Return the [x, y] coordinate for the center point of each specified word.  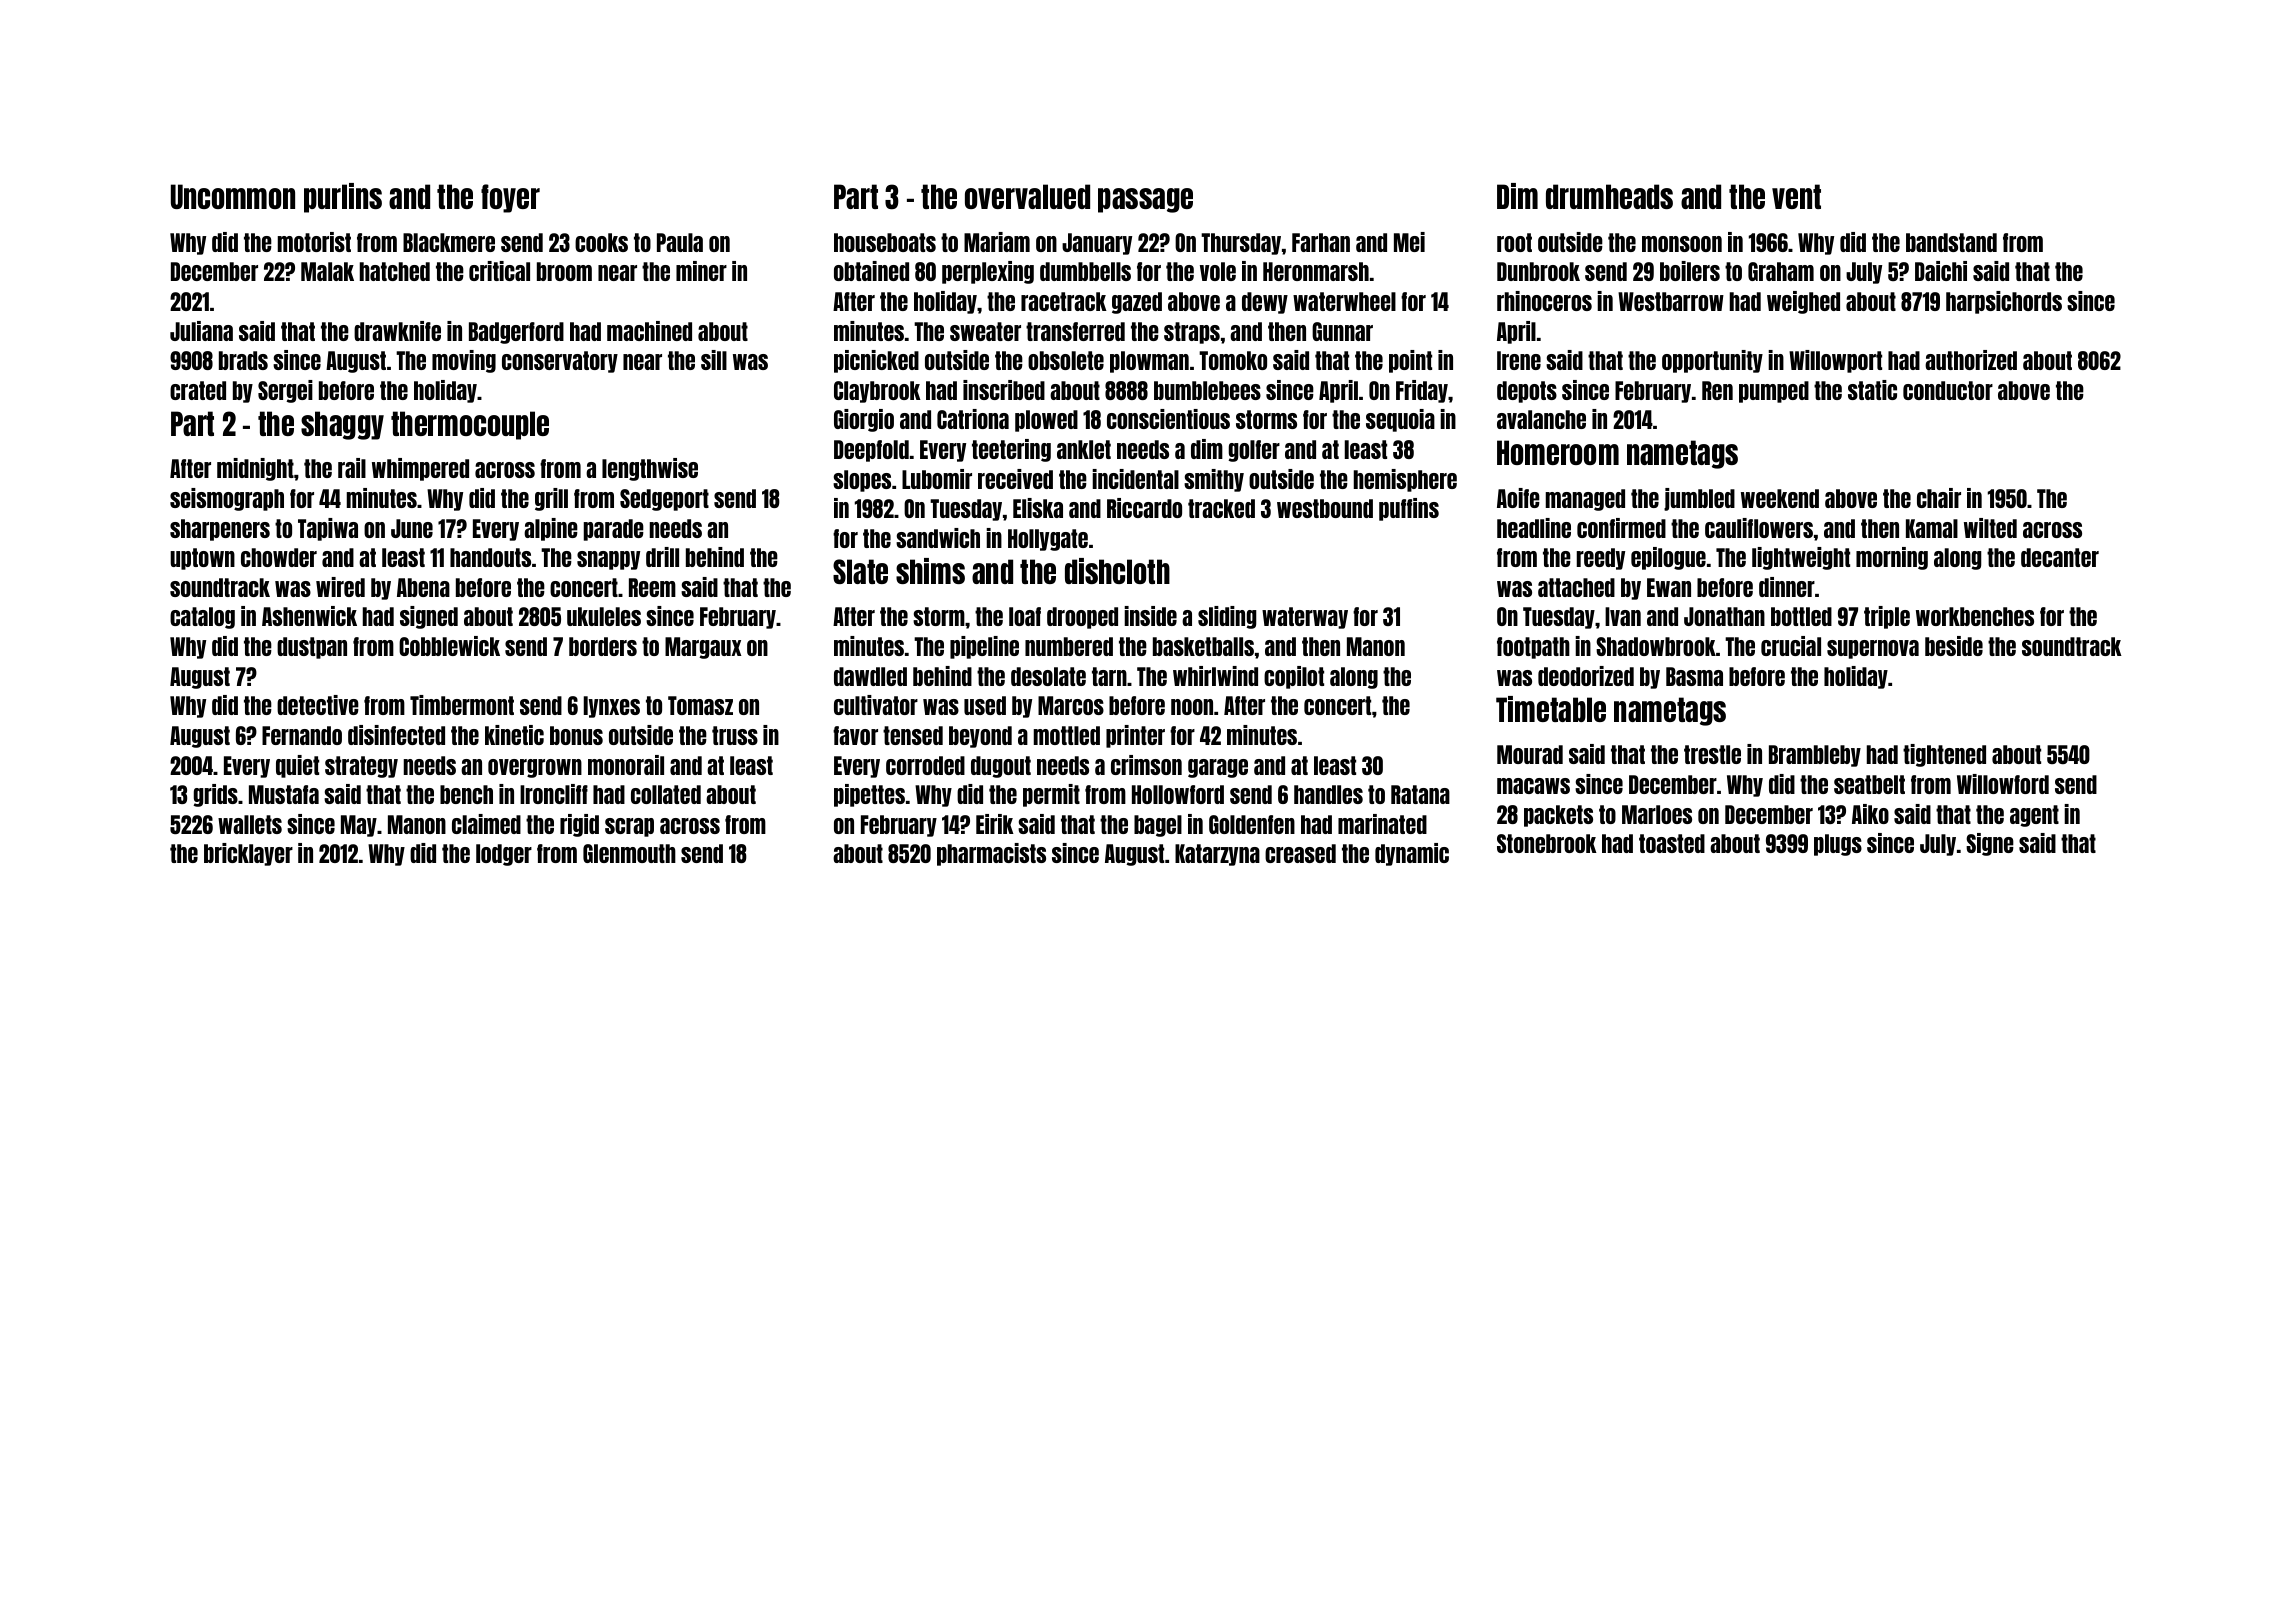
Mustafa [284, 794]
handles [1328, 794]
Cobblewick [449, 646]
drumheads [1609, 196]
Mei [1409, 242]
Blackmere [449, 242]
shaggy [342, 425]
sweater [985, 331]
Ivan [1623, 616]
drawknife [397, 331]
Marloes [1657, 814]
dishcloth [1117, 571]
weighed [1803, 302]
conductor [1948, 390]
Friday [1422, 391]
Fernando [302, 735]
